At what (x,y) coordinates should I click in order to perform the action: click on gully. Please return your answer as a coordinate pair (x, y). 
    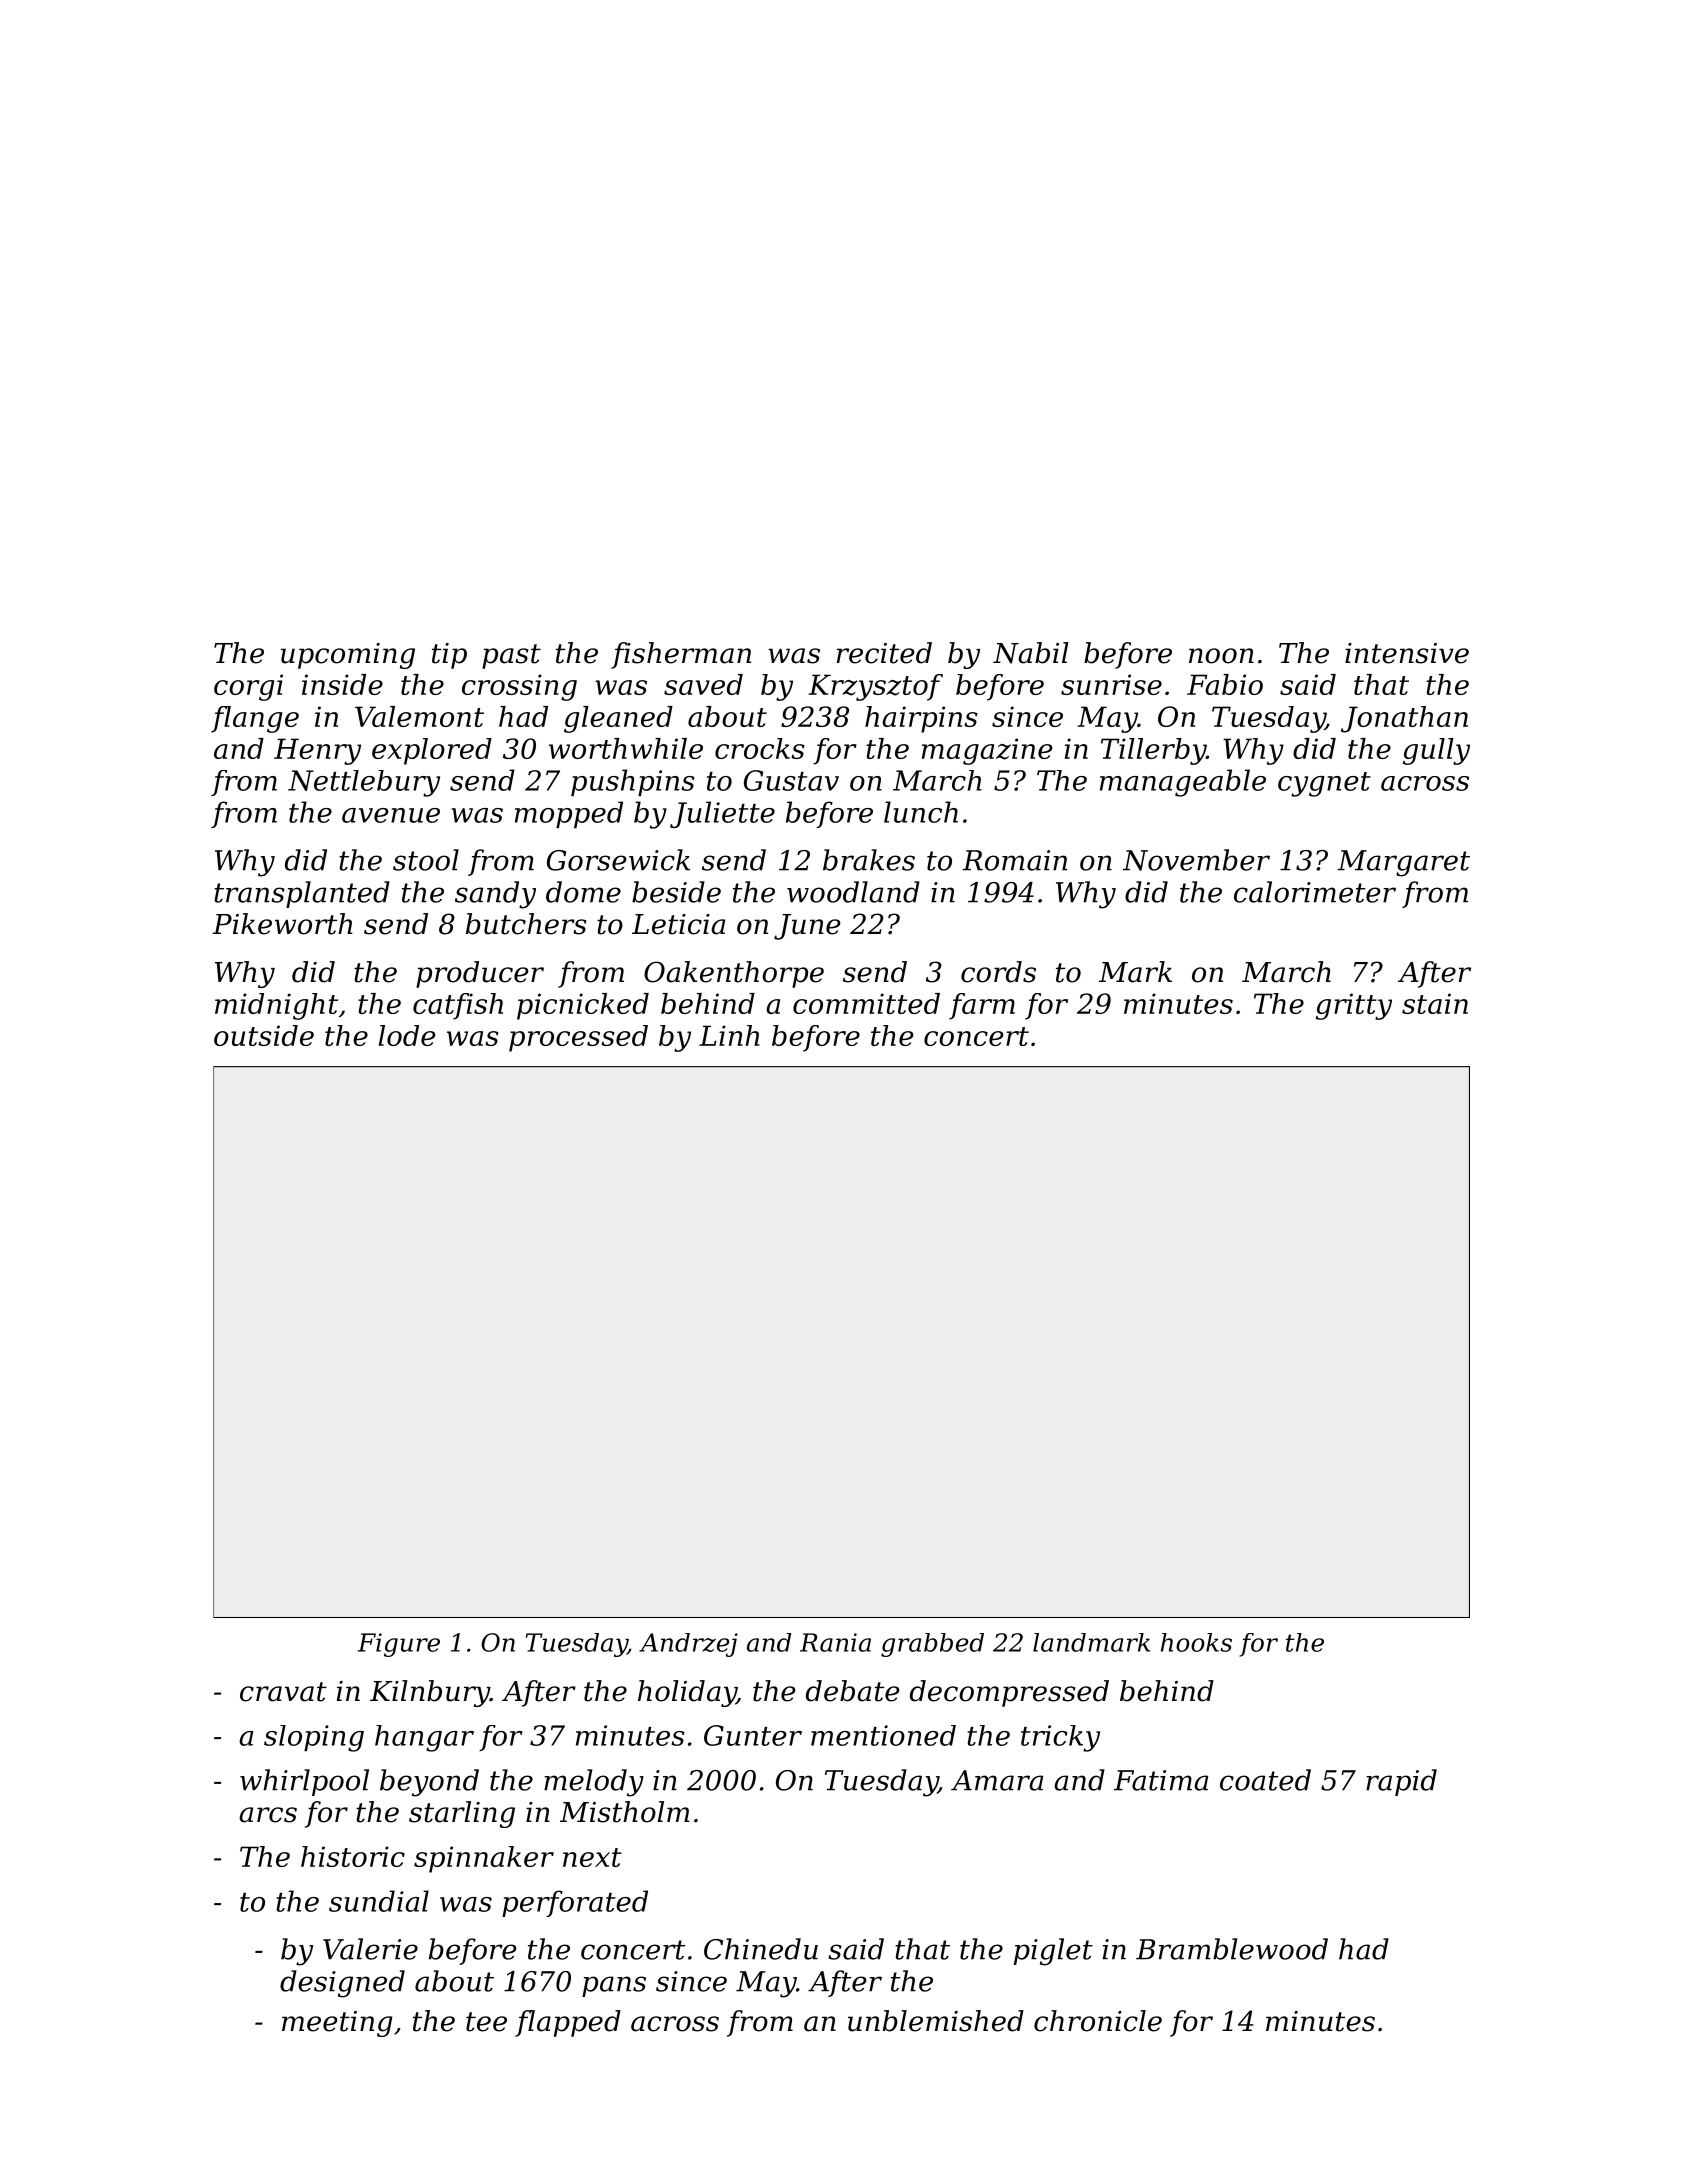
    Looking at the image, I should click on (1436, 751).
